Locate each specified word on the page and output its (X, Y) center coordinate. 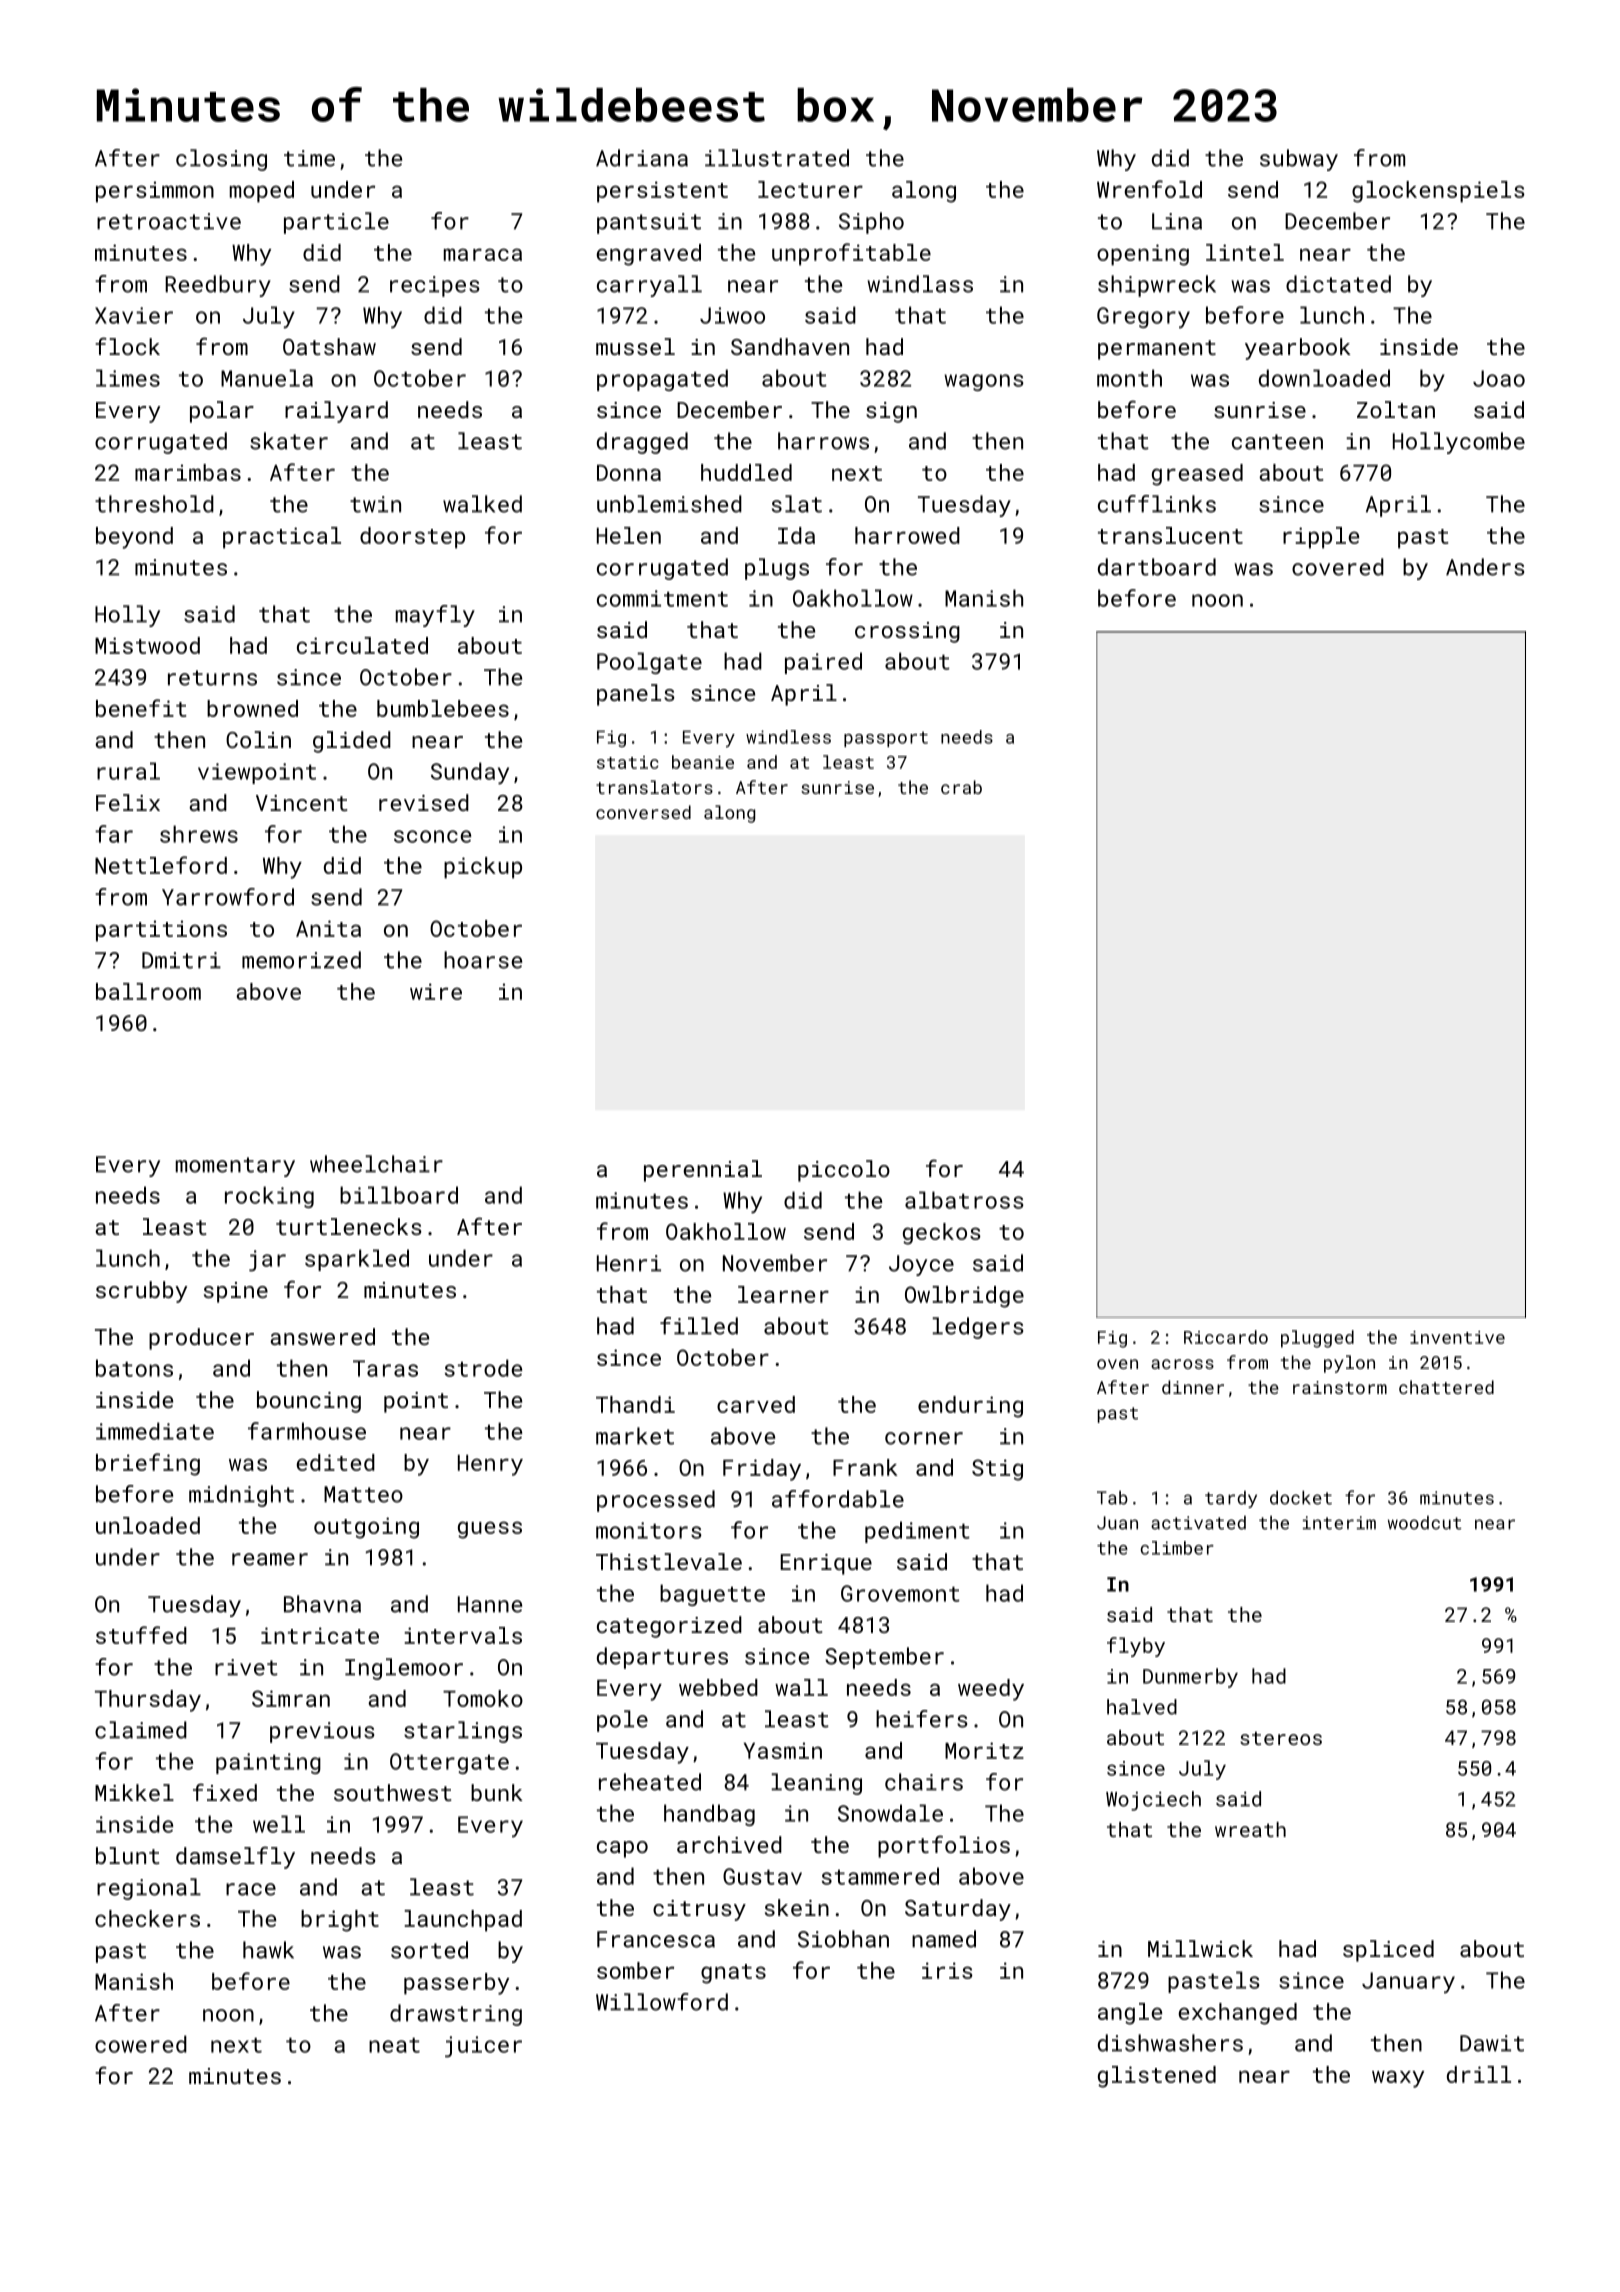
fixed (225, 1792)
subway (1299, 160)
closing (221, 160)
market (635, 1436)
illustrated (777, 158)
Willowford (662, 2002)
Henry (490, 1465)
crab (961, 787)
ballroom (148, 991)
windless (788, 737)
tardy (1231, 1499)
